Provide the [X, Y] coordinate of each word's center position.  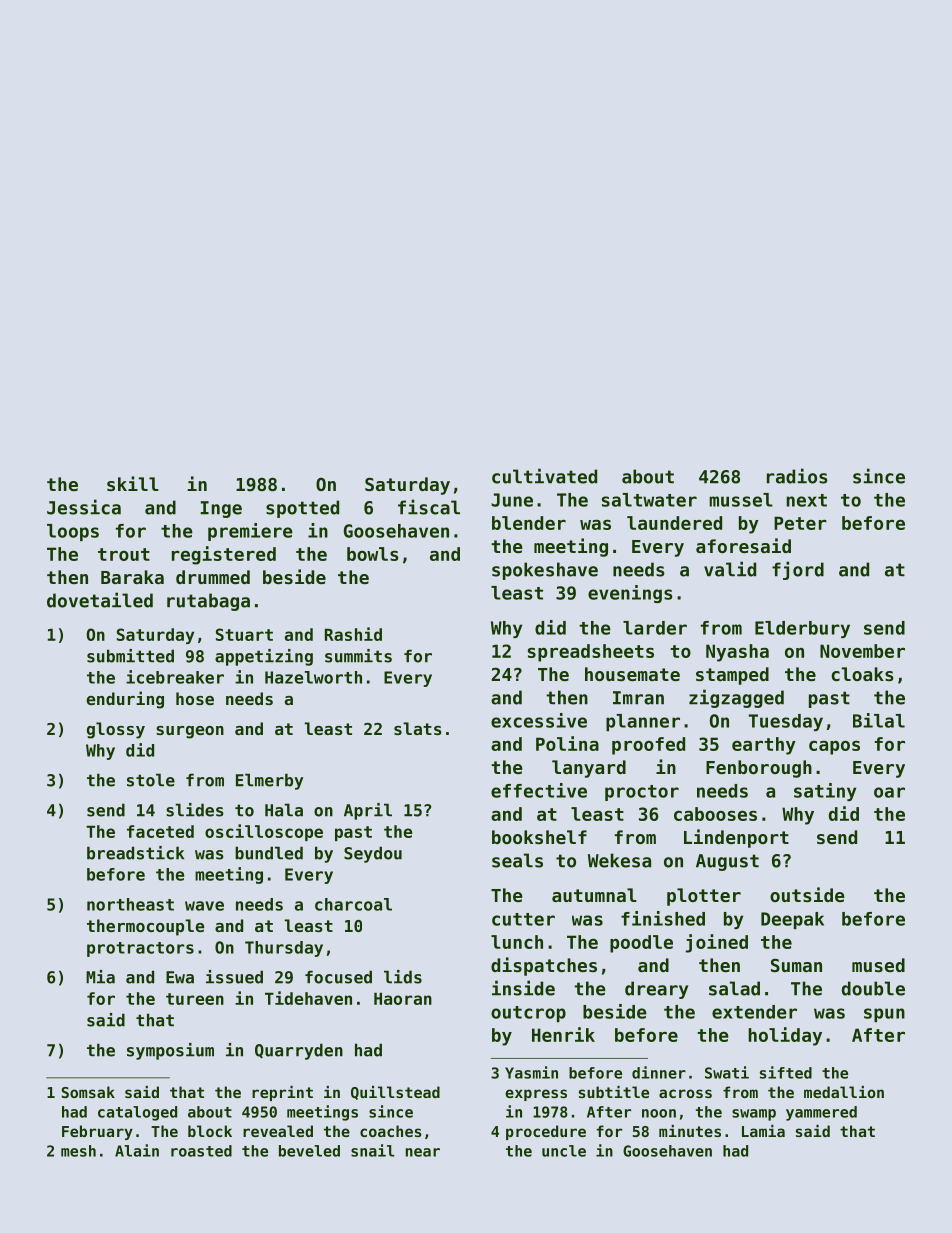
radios [797, 476]
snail [373, 1150]
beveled [309, 1151]
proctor [642, 793]
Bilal [879, 720]
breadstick [135, 853]
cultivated [544, 476]
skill [133, 483]
